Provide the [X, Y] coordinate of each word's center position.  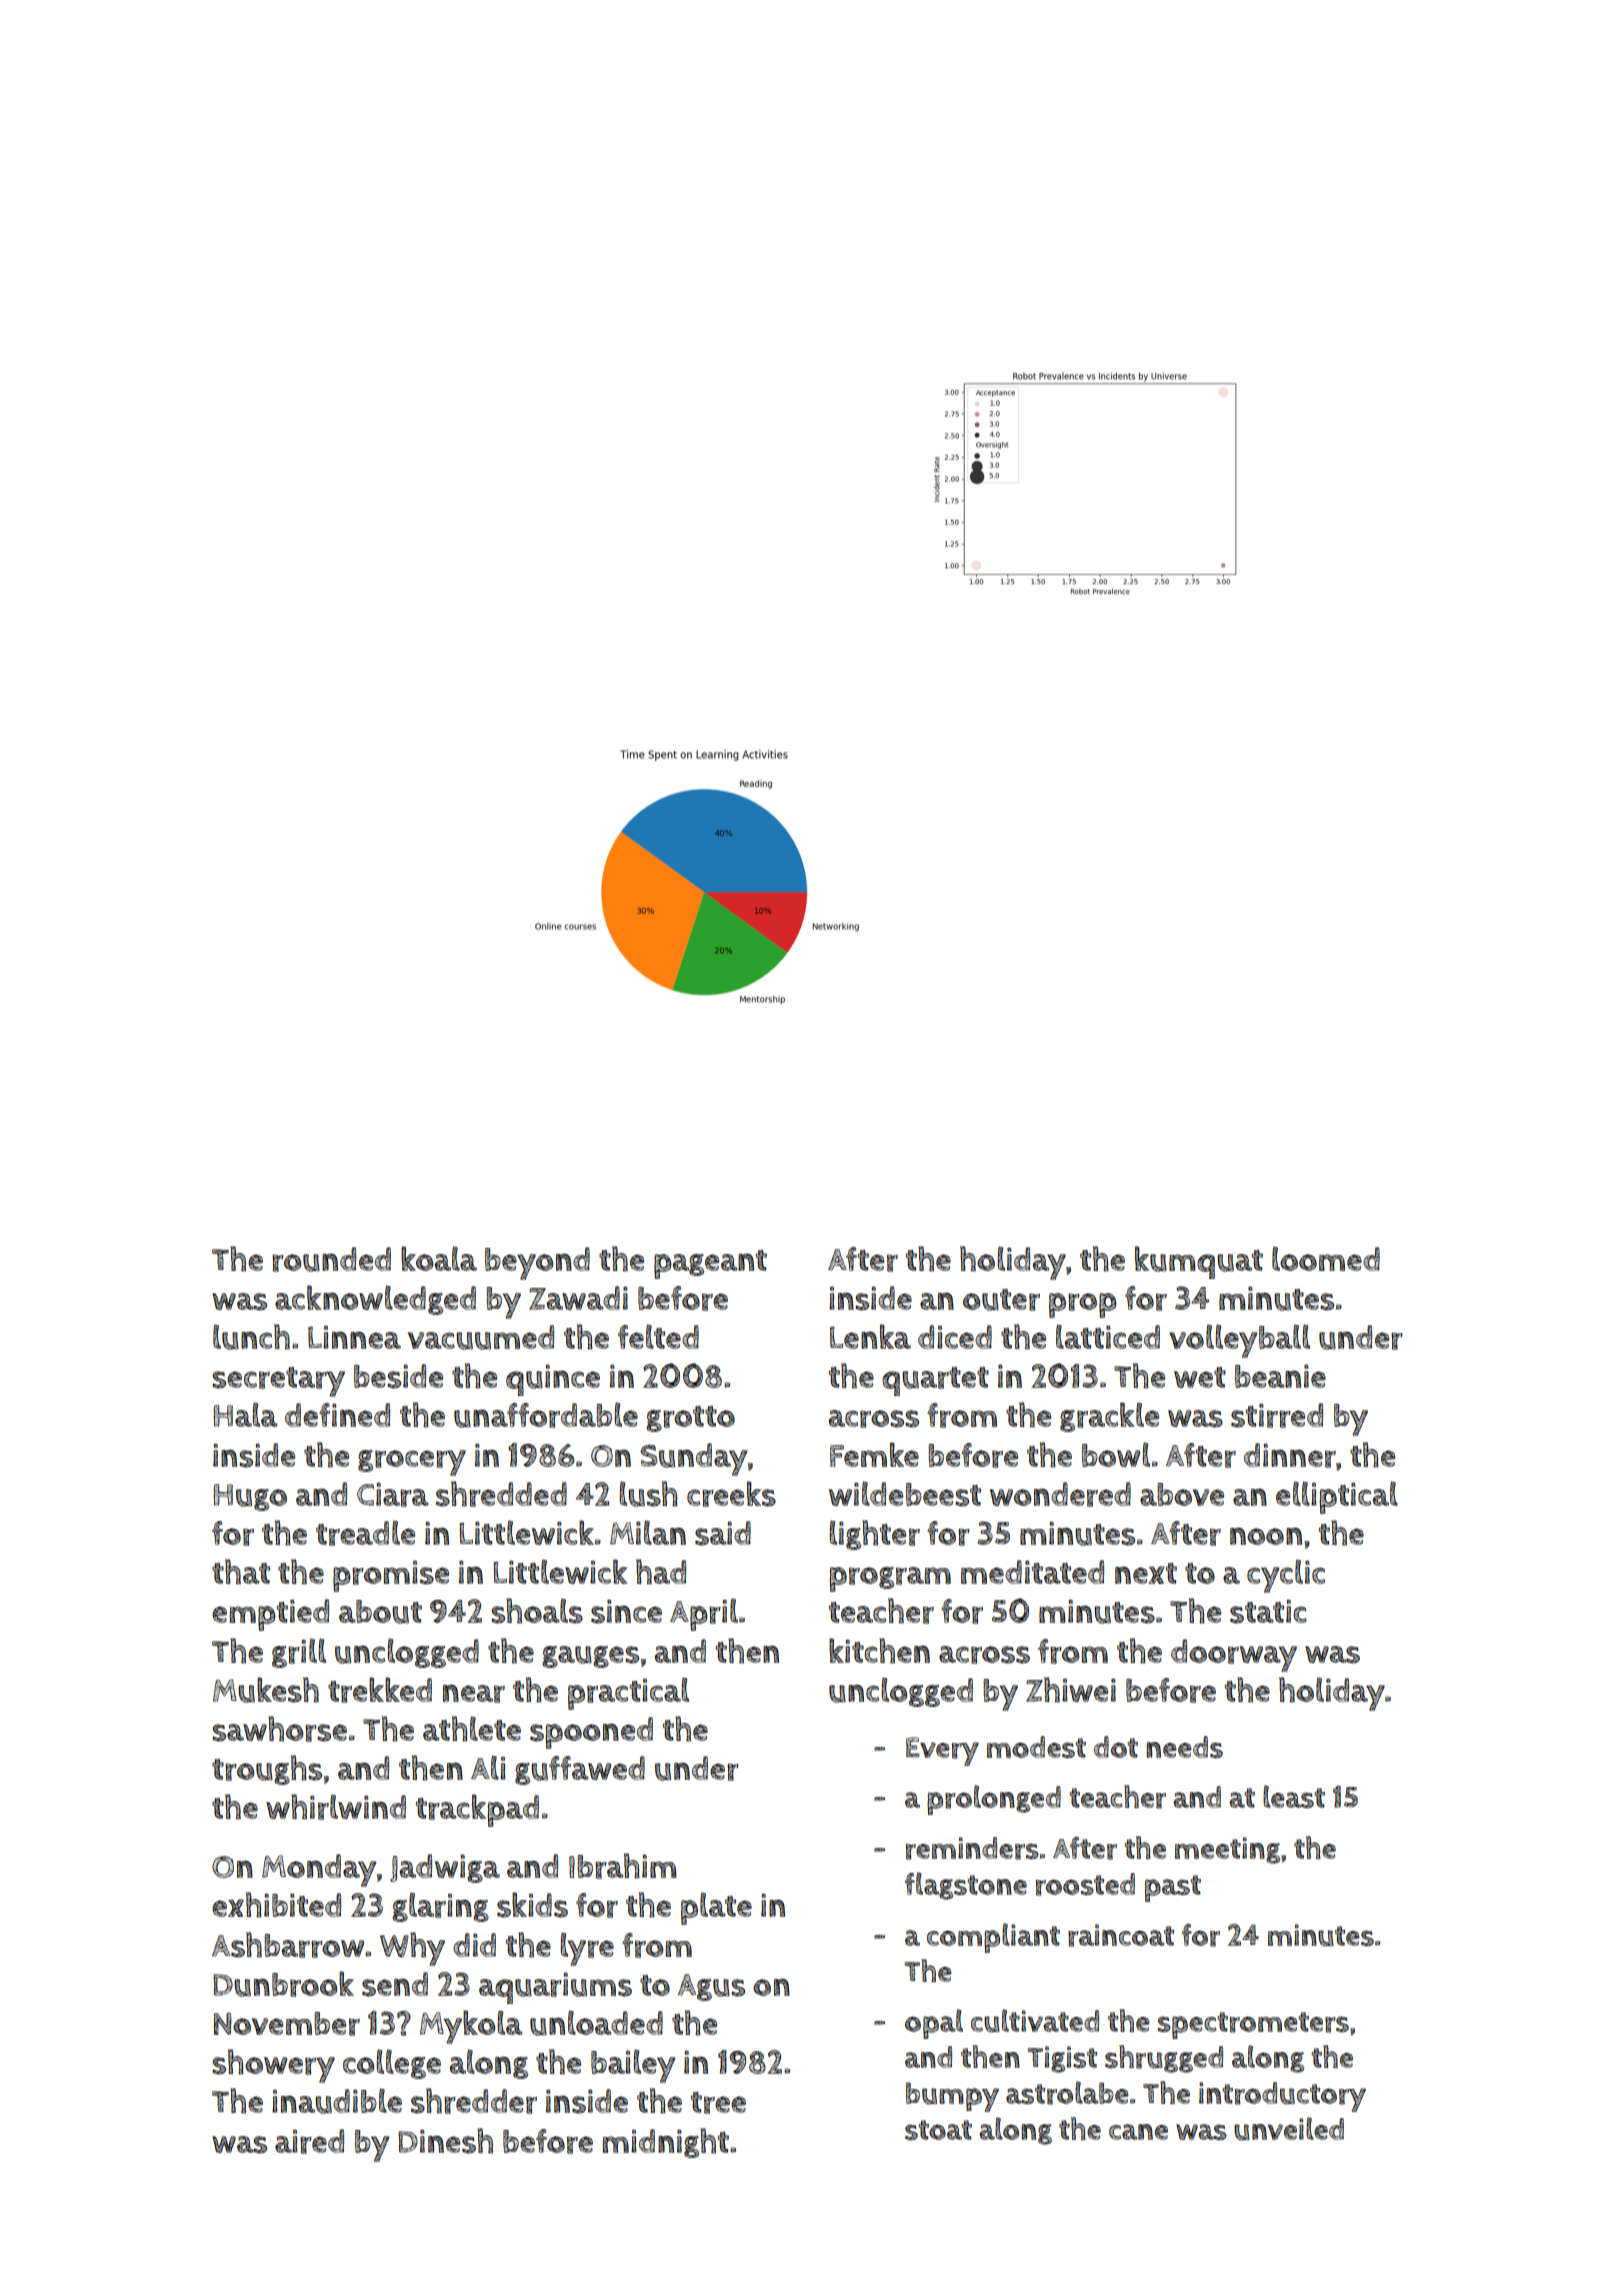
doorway [1234, 1655]
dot [1116, 1747]
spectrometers [1253, 2025]
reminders [972, 1848]
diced [955, 1337]
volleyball [1239, 1341]
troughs [267, 1770]
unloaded [596, 2023]
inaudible [337, 2101]
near [474, 1693]
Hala [245, 1414]
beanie [1280, 1376]
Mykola [471, 2027]
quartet [935, 1381]
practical [628, 1693]
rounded [331, 1259]
